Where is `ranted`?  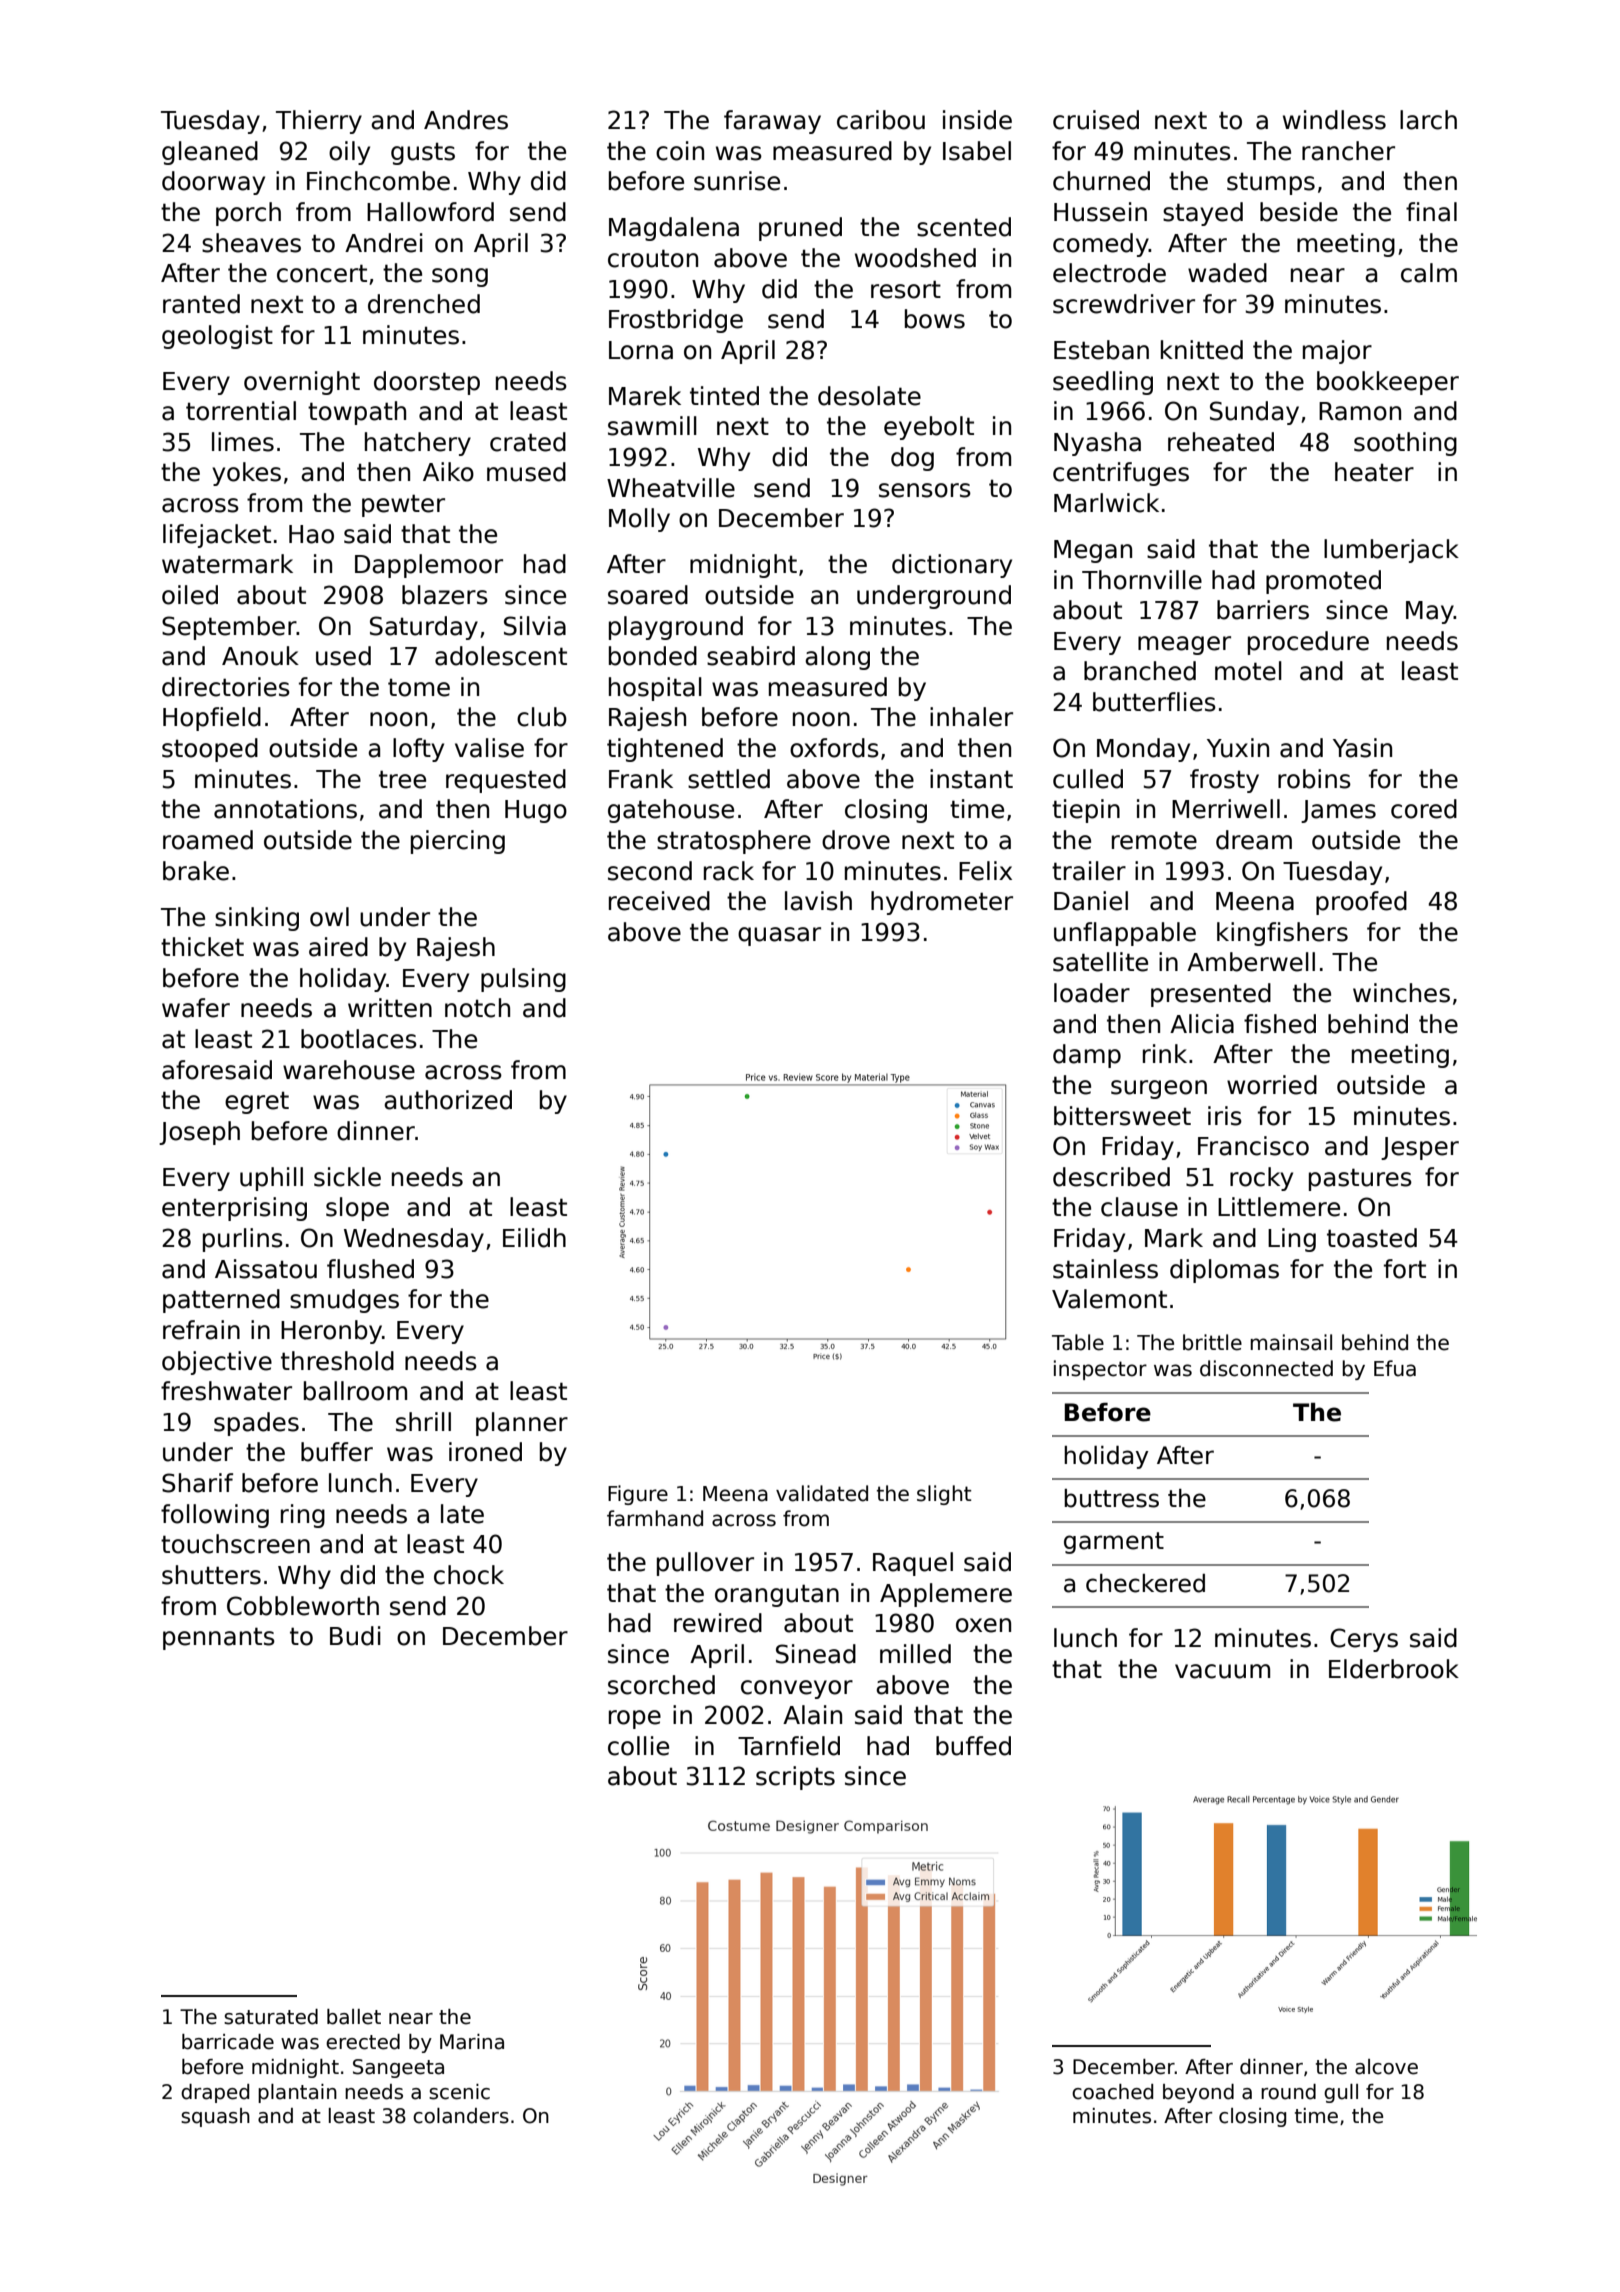 ranted is located at coordinates (201, 304).
